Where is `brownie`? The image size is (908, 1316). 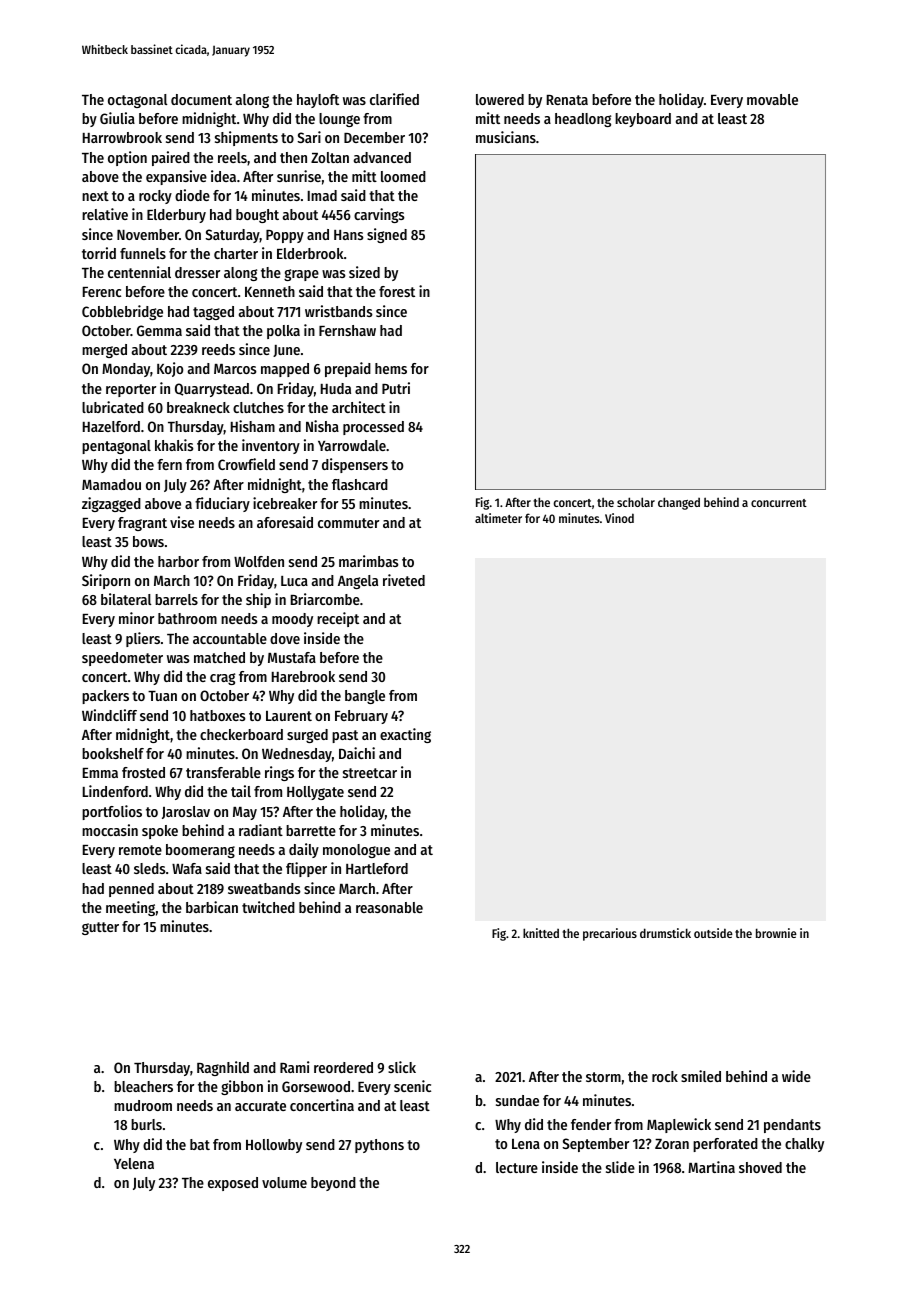
brownie is located at coordinates (776, 933).
